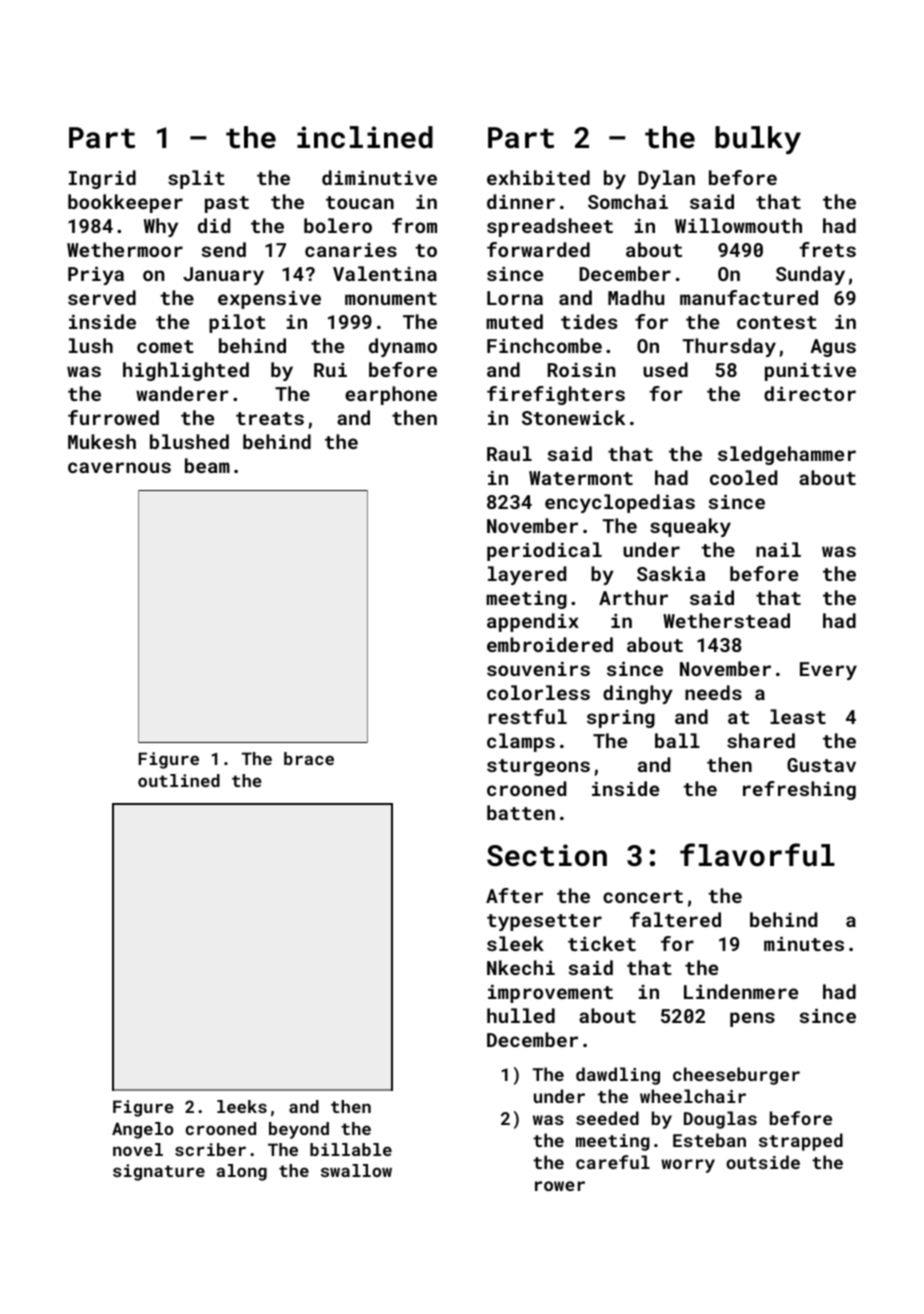  I want to click on worry, so click(688, 1166).
